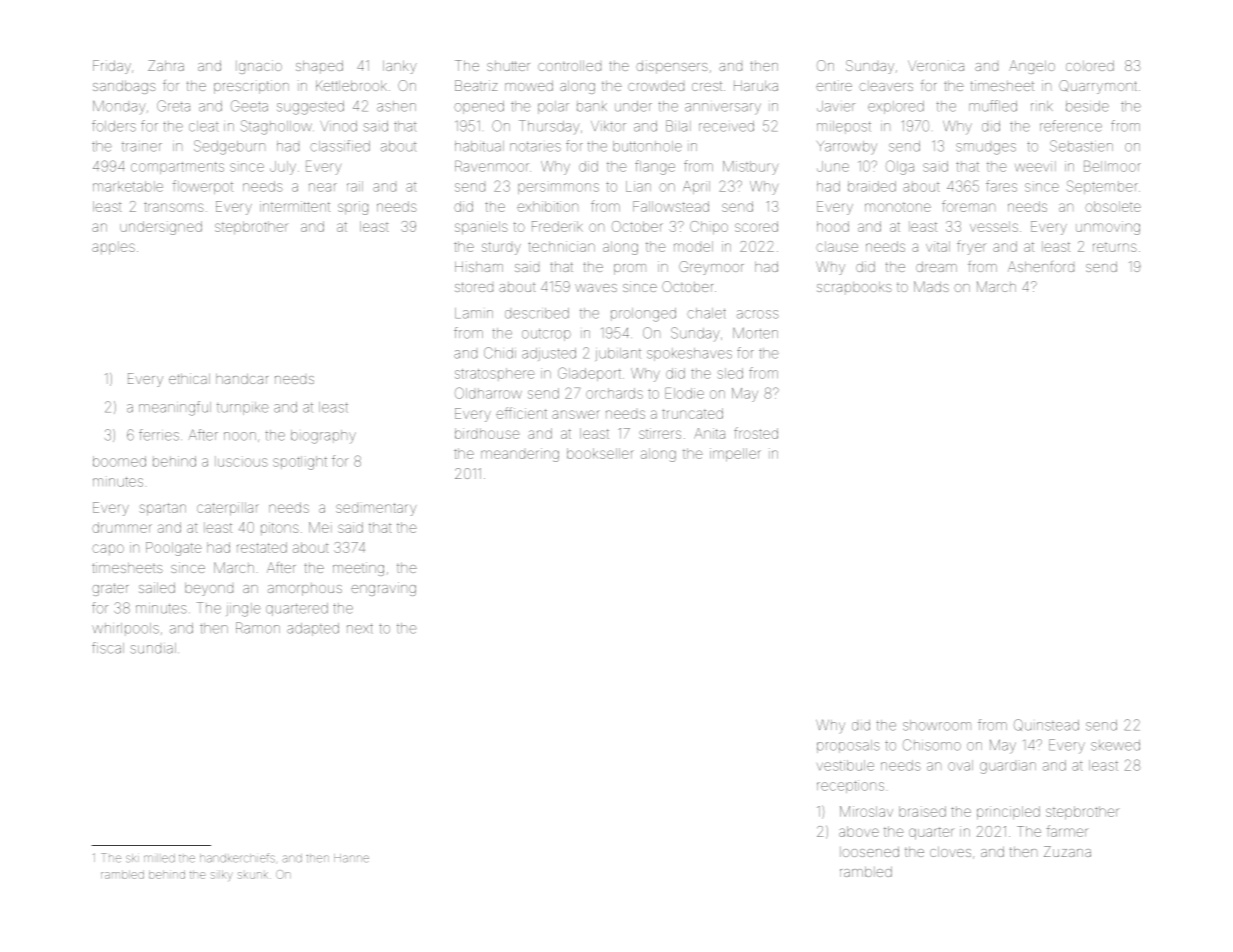 The width and height of the screenshot is (1233, 952). Describe the element at coordinates (128, 186) in the screenshot. I see `marketable` at that location.
